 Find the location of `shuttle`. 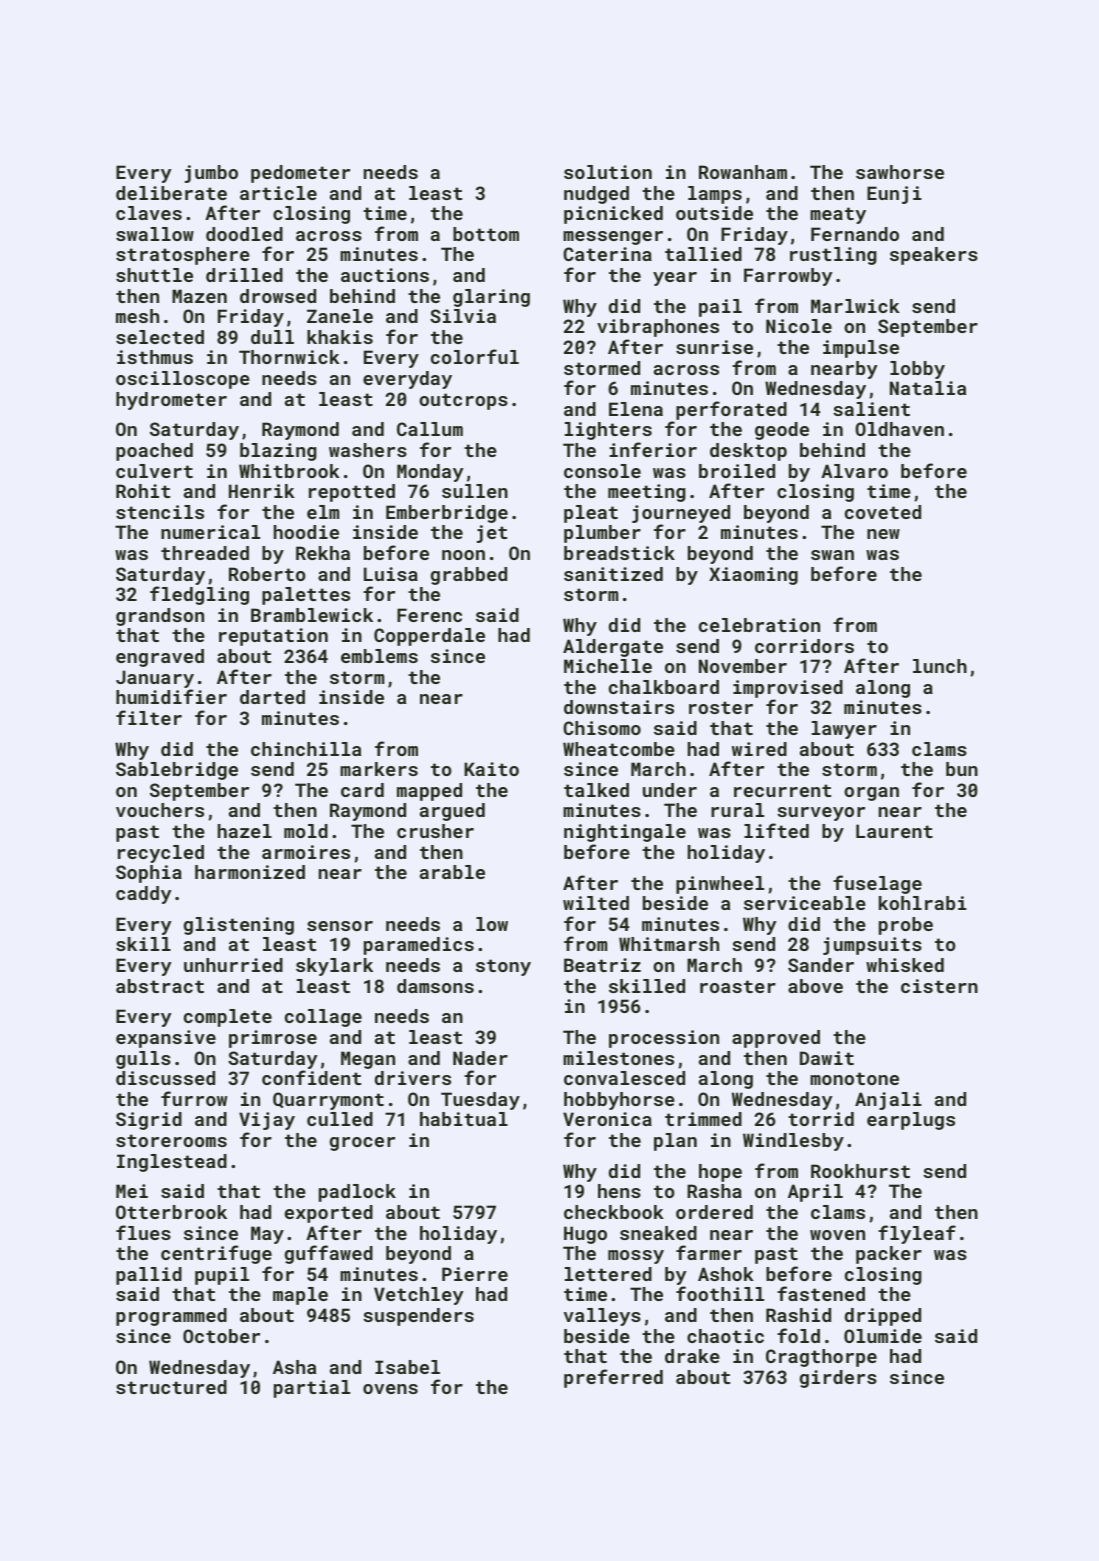

shuttle is located at coordinates (154, 275).
